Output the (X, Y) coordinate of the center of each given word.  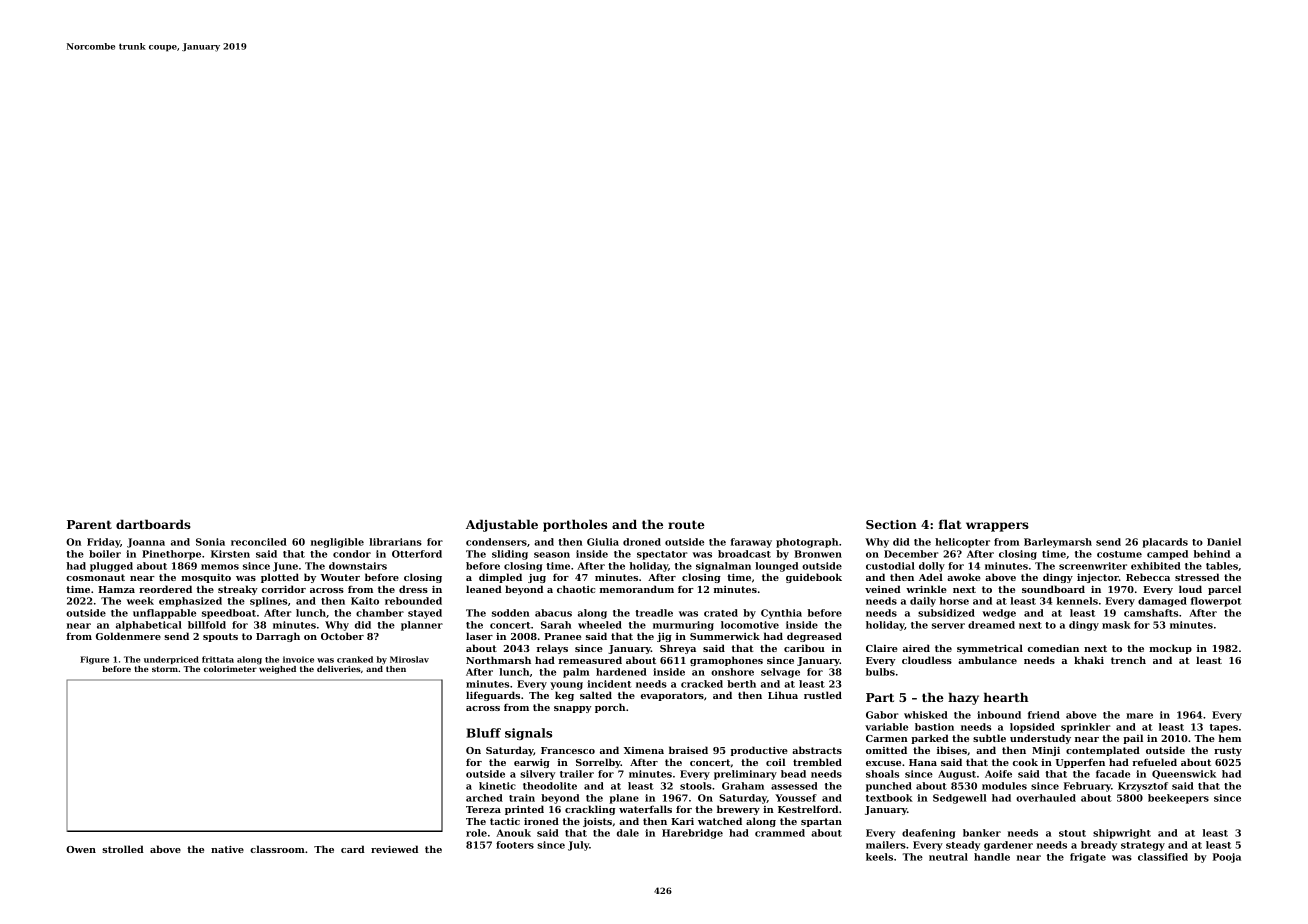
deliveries (339, 669)
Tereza (483, 809)
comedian (1053, 648)
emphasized (190, 602)
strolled (123, 849)
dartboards (153, 524)
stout (1072, 833)
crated (721, 613)
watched (720, 821)
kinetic (497, 786)
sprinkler (1086, 728)
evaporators (672, 696)
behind (1212, 554)
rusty (1228, 751)
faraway (751, 543)
